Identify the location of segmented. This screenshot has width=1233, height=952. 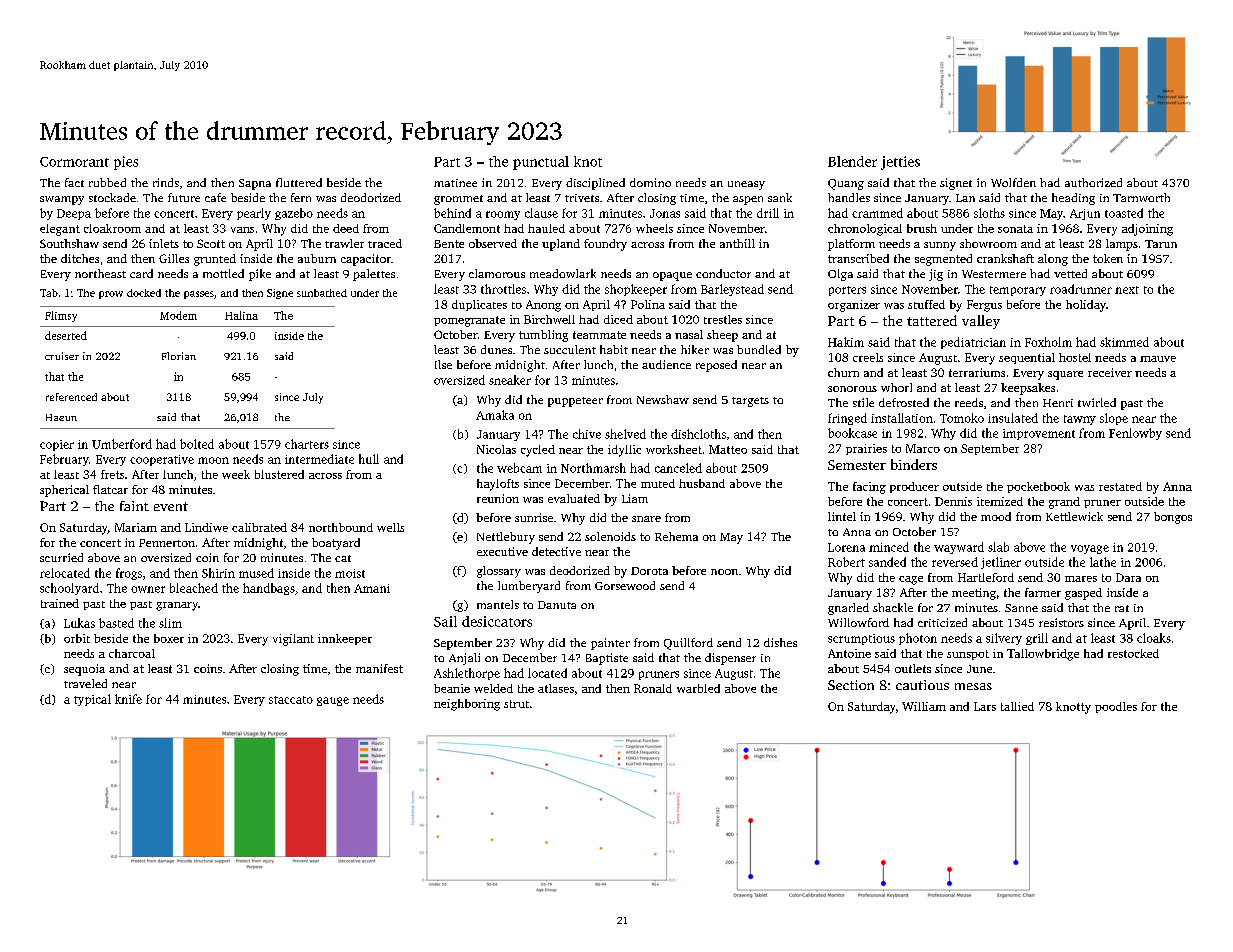
(943, 260).
